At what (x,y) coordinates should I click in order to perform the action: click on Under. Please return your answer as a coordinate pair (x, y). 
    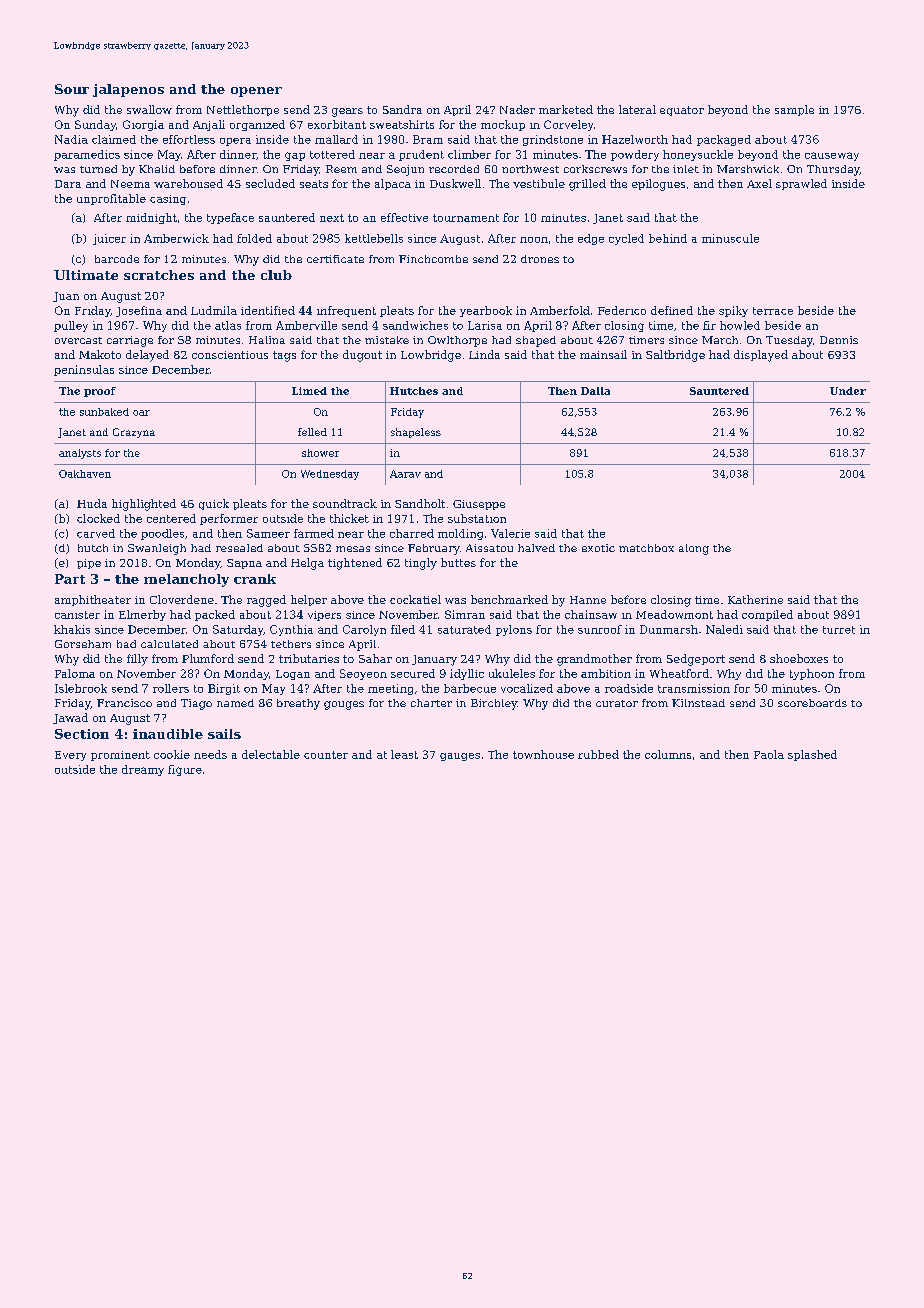
    Looking at the image, I should click on (848, 391).
